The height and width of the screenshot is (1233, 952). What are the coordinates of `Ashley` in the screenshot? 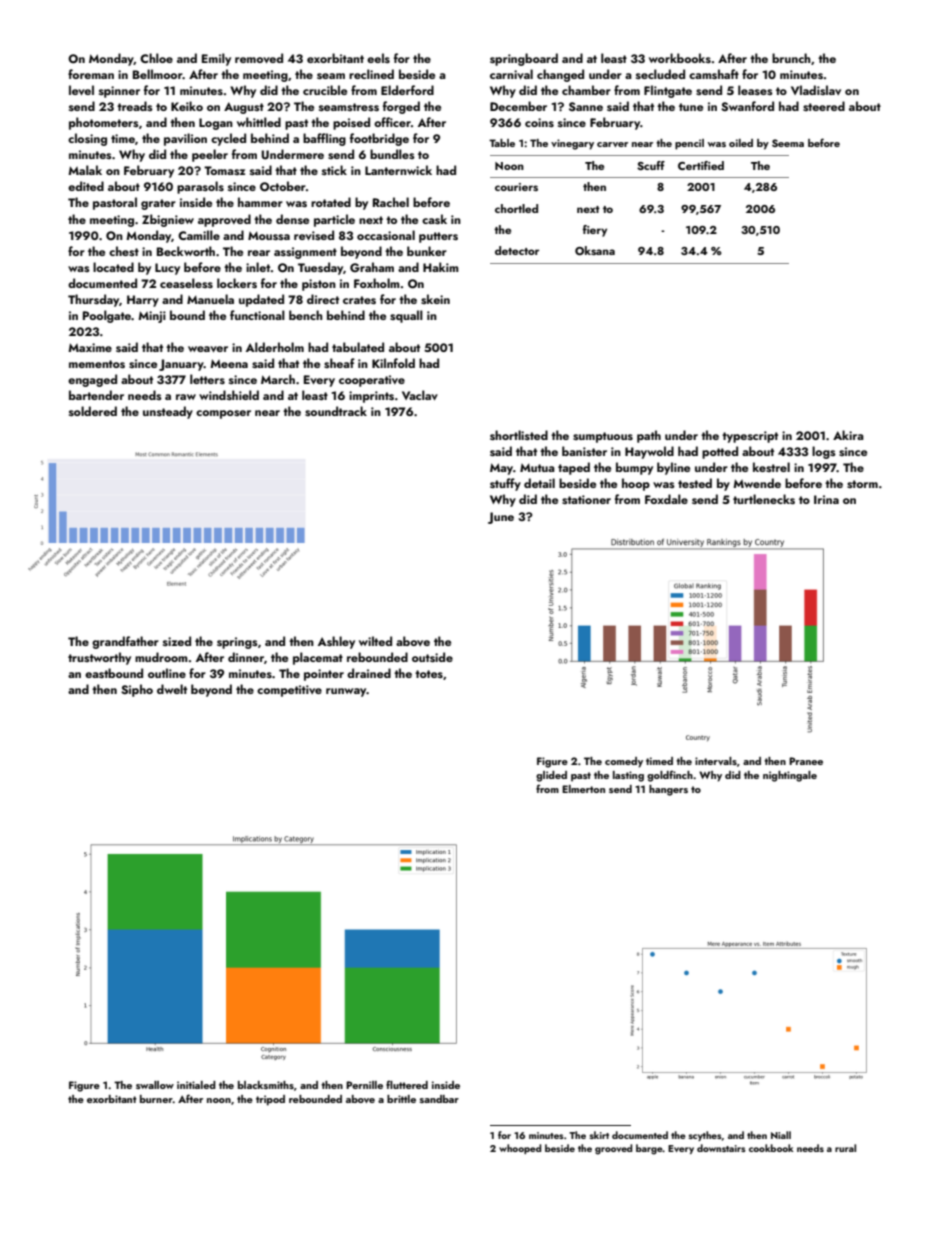 It's located at (336, 642).
